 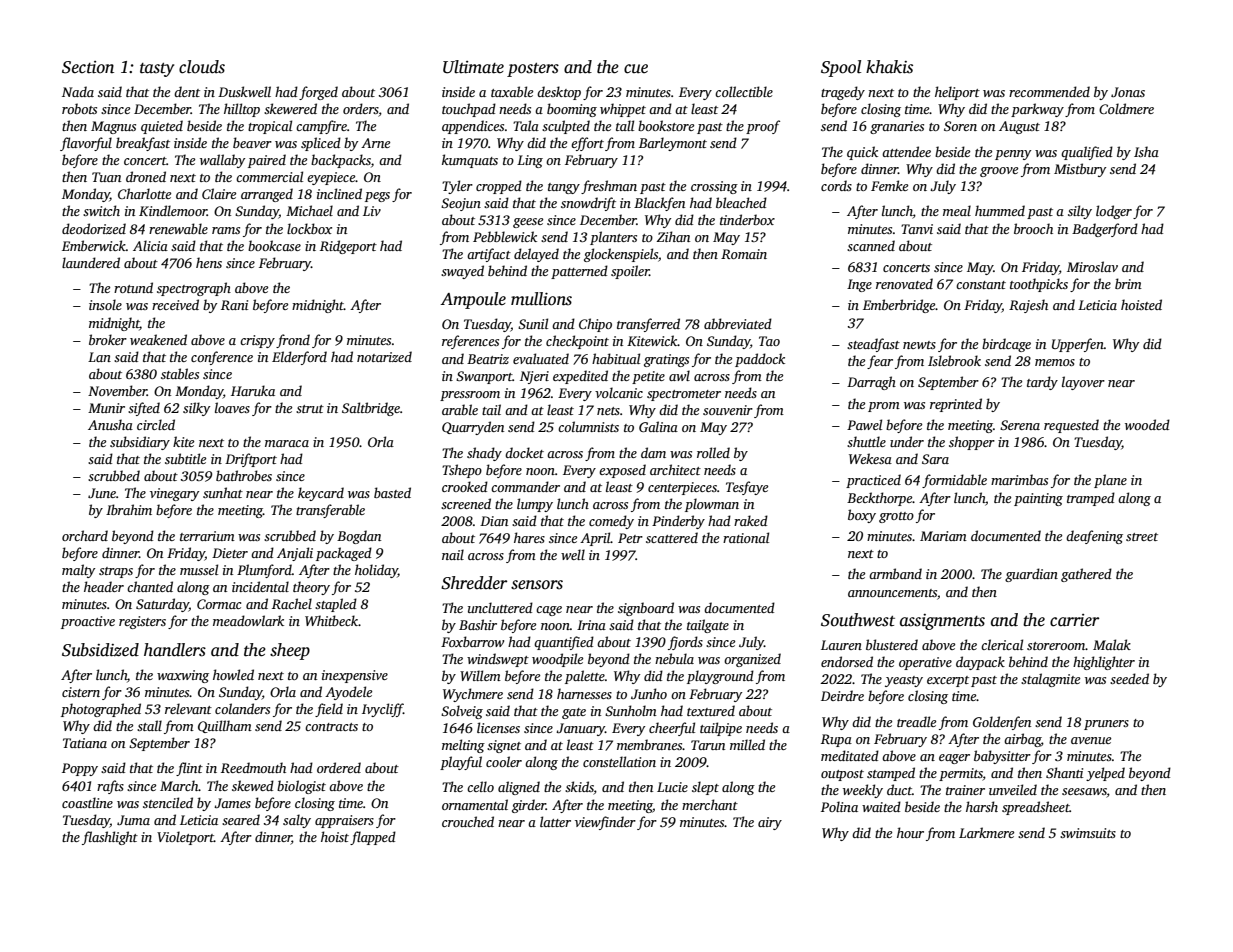 I want to click on transferred, so click(x=648, y=325).
